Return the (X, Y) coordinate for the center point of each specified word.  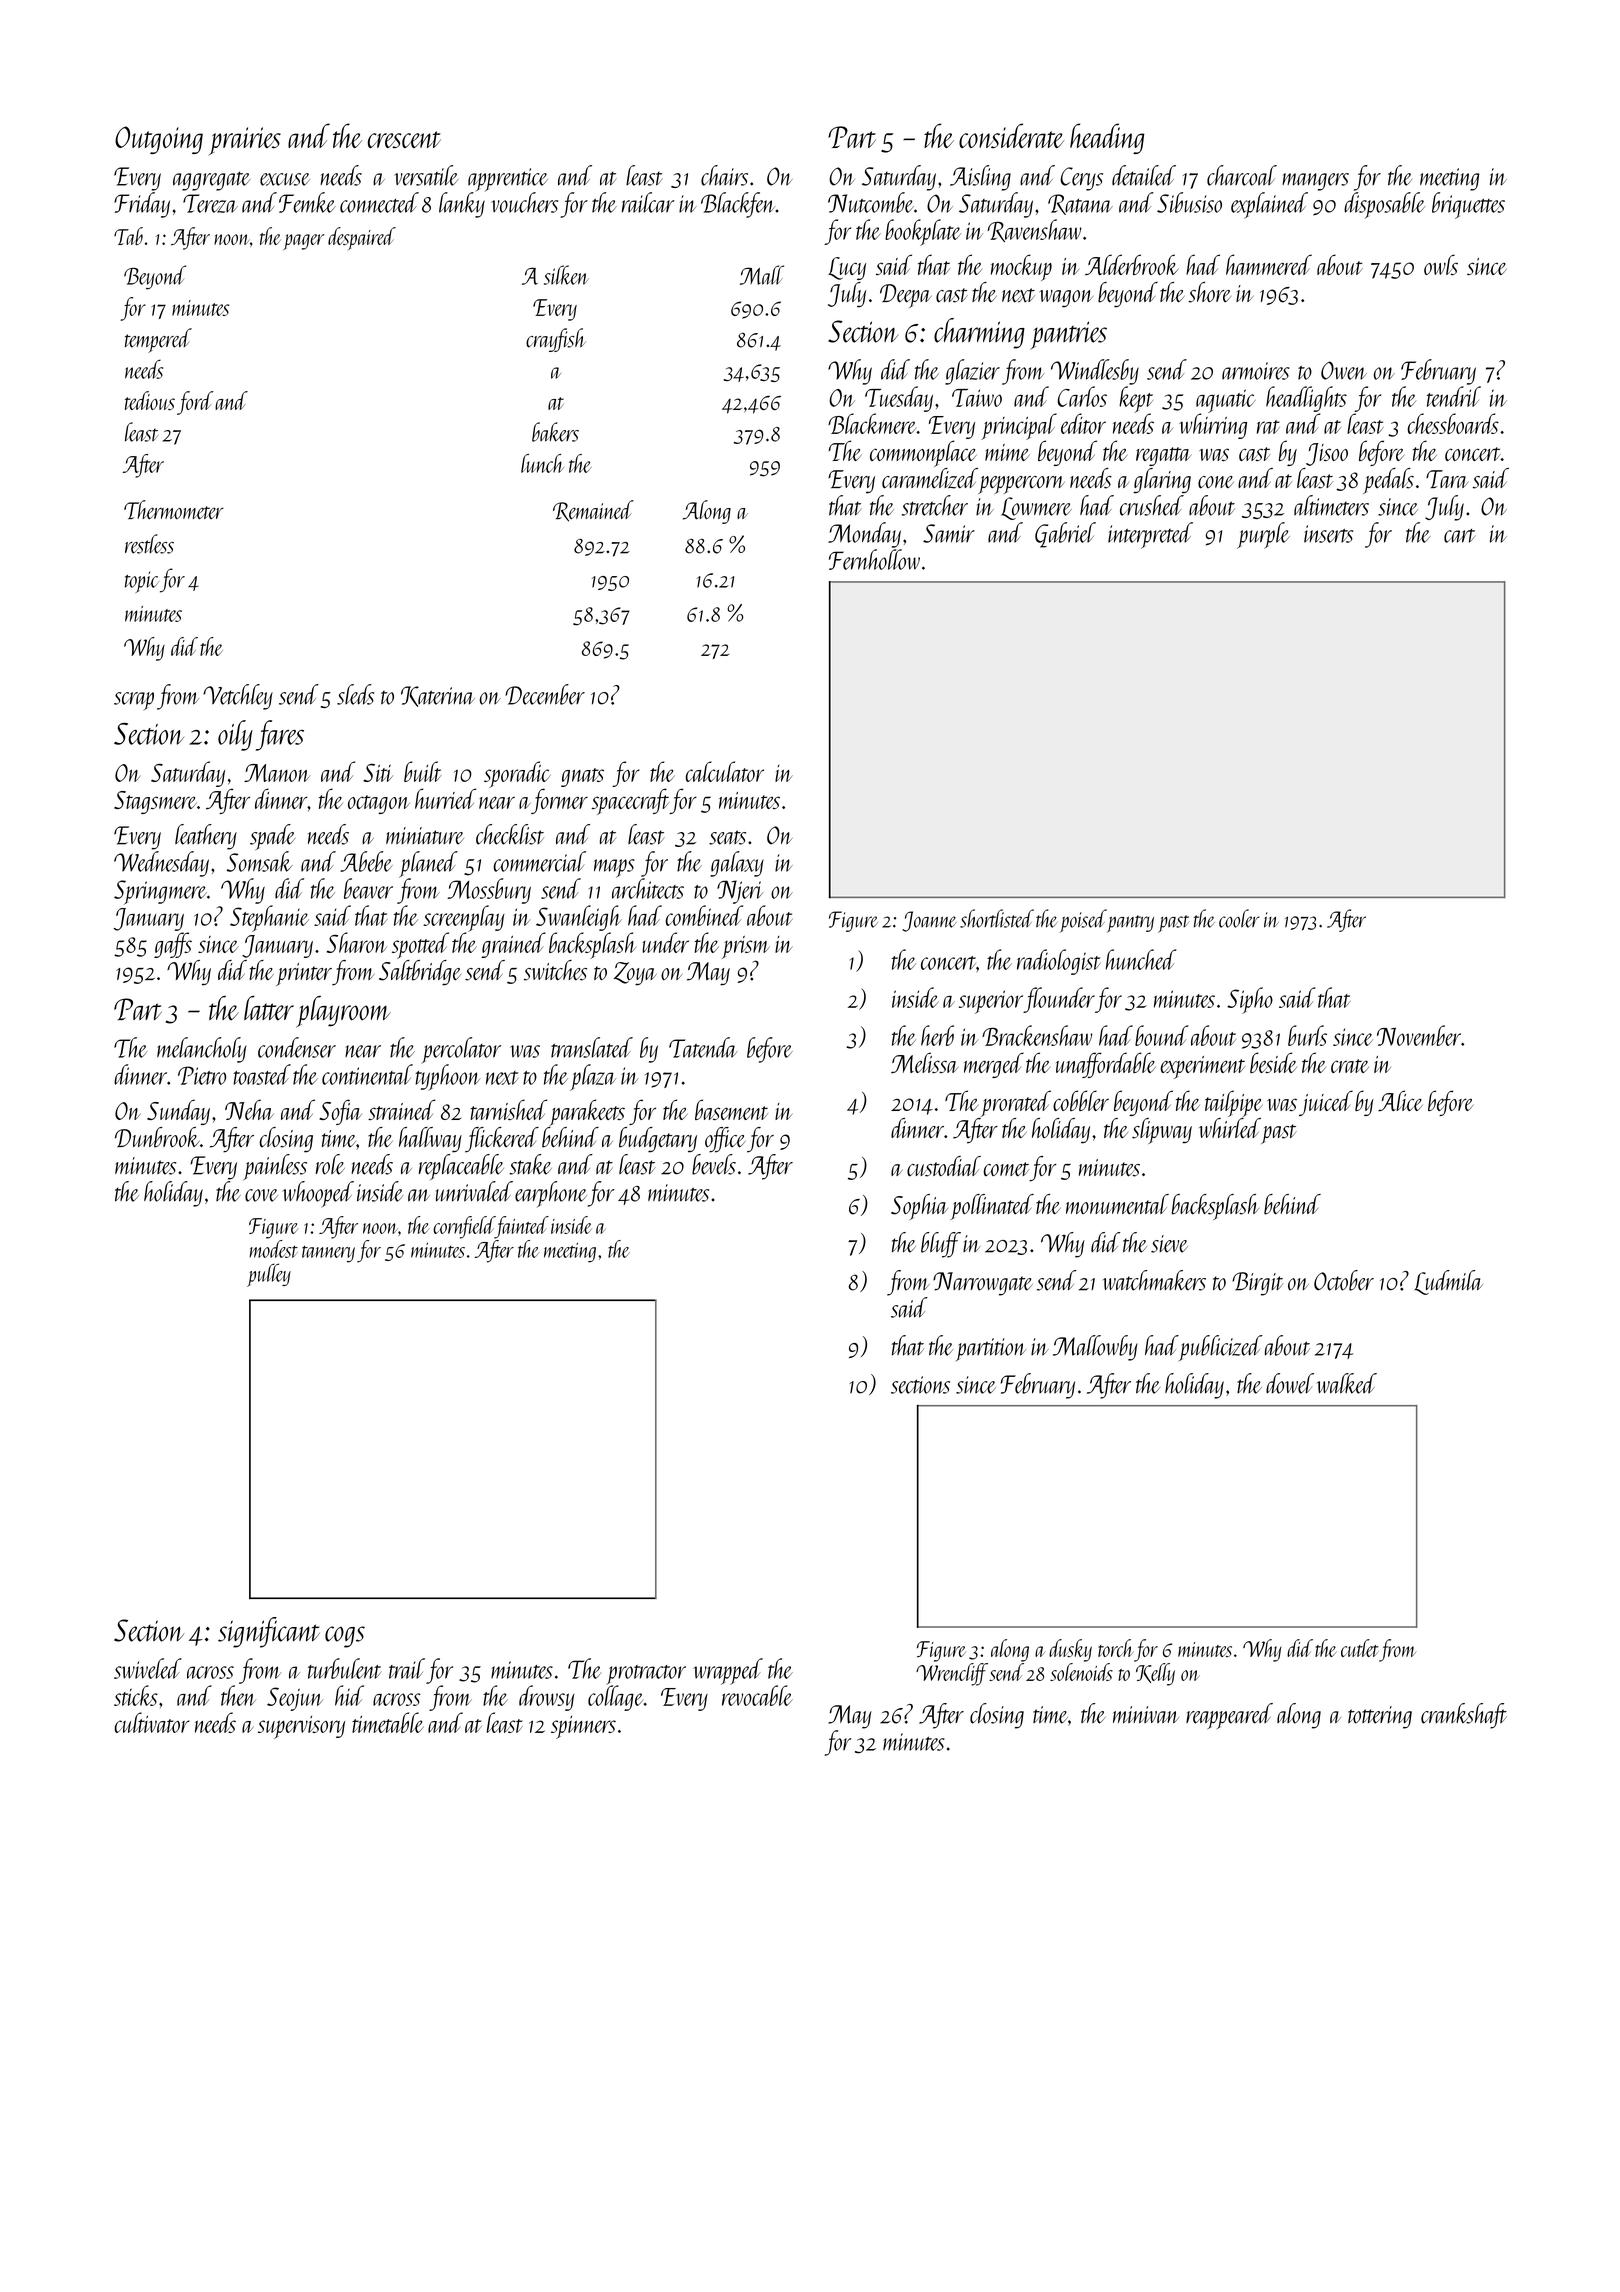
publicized (1220, 1348)
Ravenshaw (1034, 230)
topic (142, 582)
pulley (269, 1275)
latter (269, 1008)
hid (349, 1695)
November (1419, 1035)
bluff (941, 1245)
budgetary (658, 1140)
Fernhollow (874, 559)
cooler (1239, 918)
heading (1107, 138)
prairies (245, 141)
